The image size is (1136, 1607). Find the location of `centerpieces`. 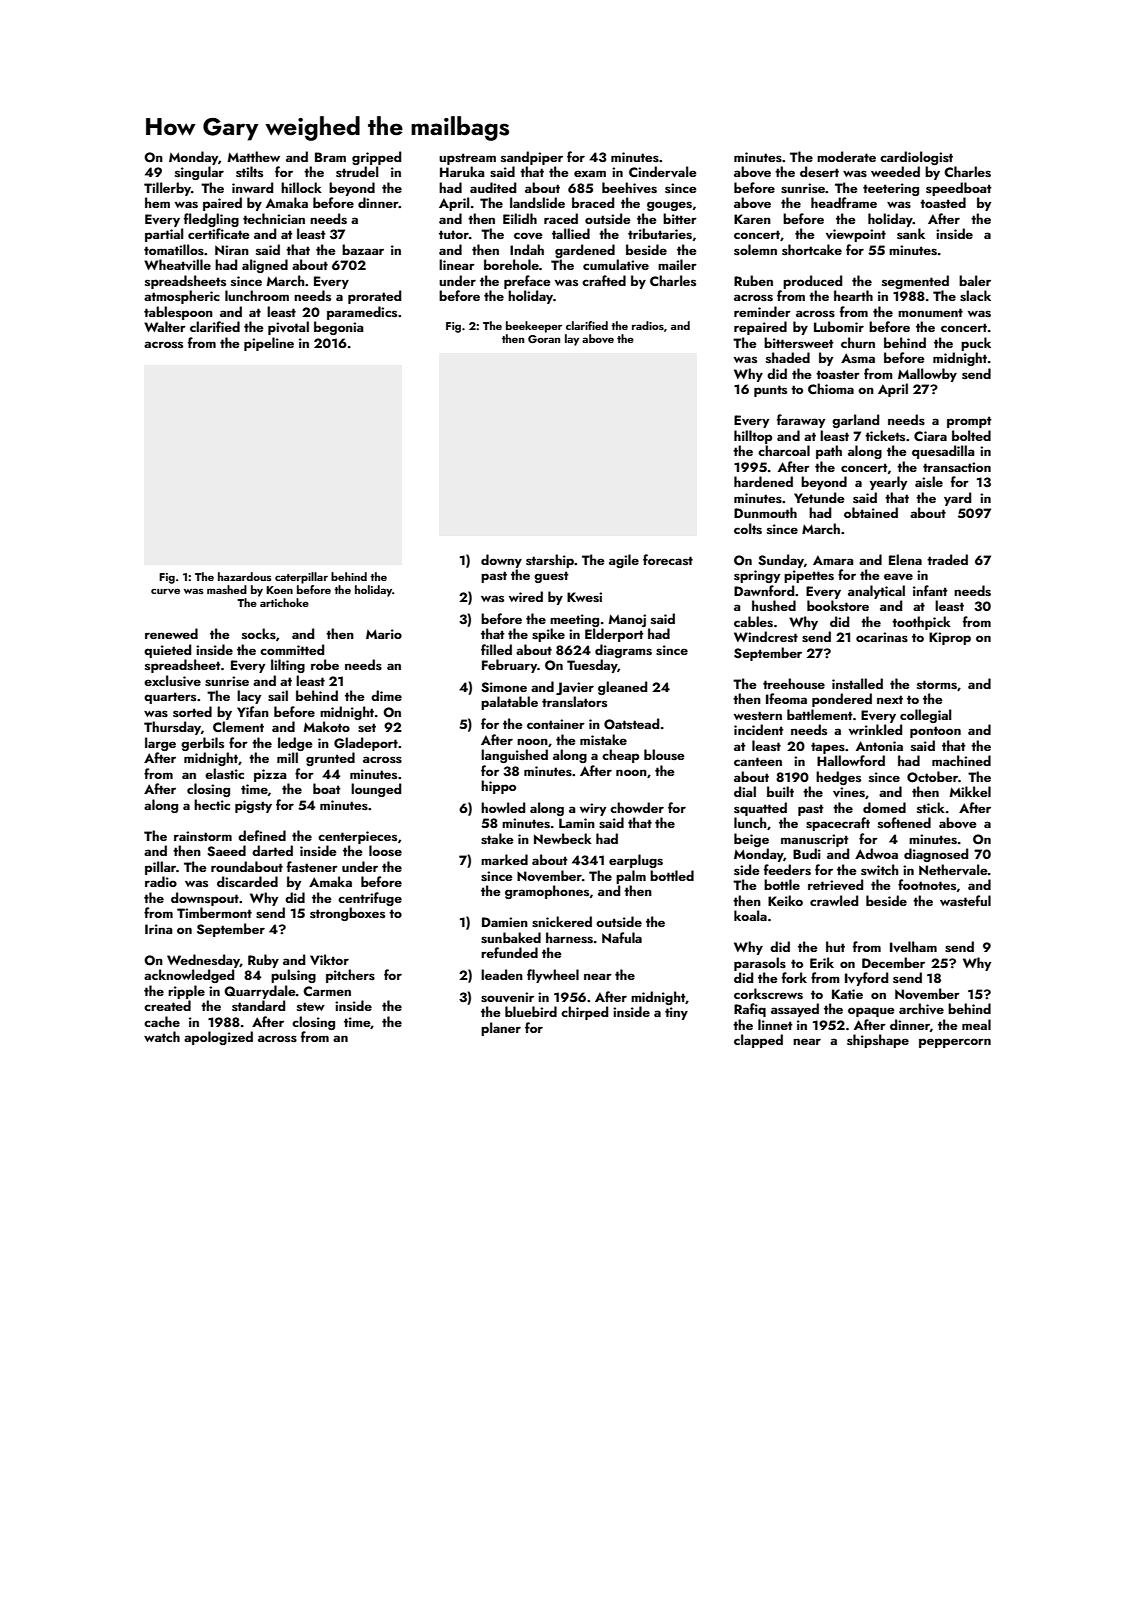

centerpieces is located at coordinates (357, 837).
